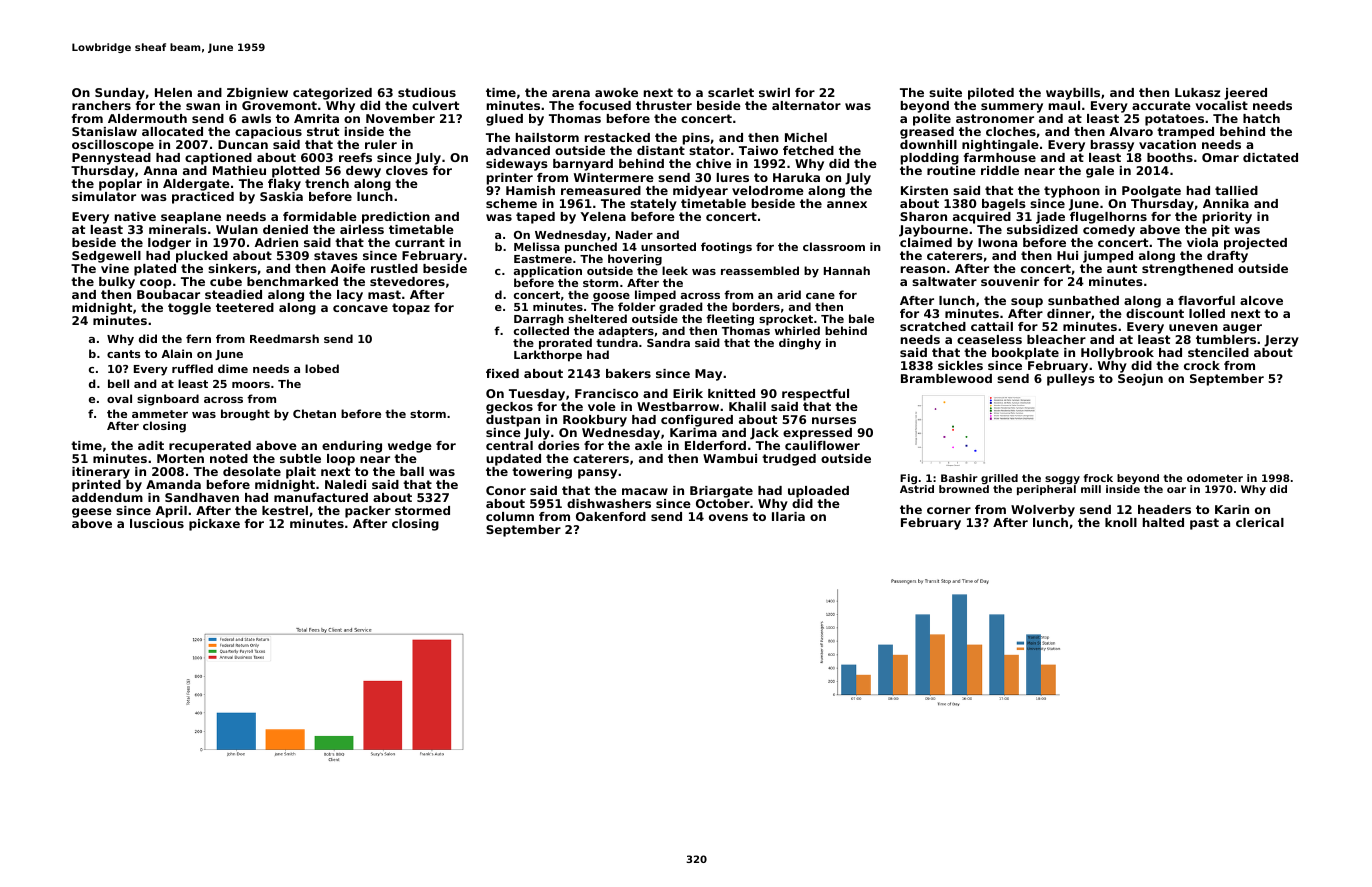 This document has height=887, width=1372. What do you see at coordinates (322, 368) in the document?
I see `lobed` at bounding box center [322, 368].
